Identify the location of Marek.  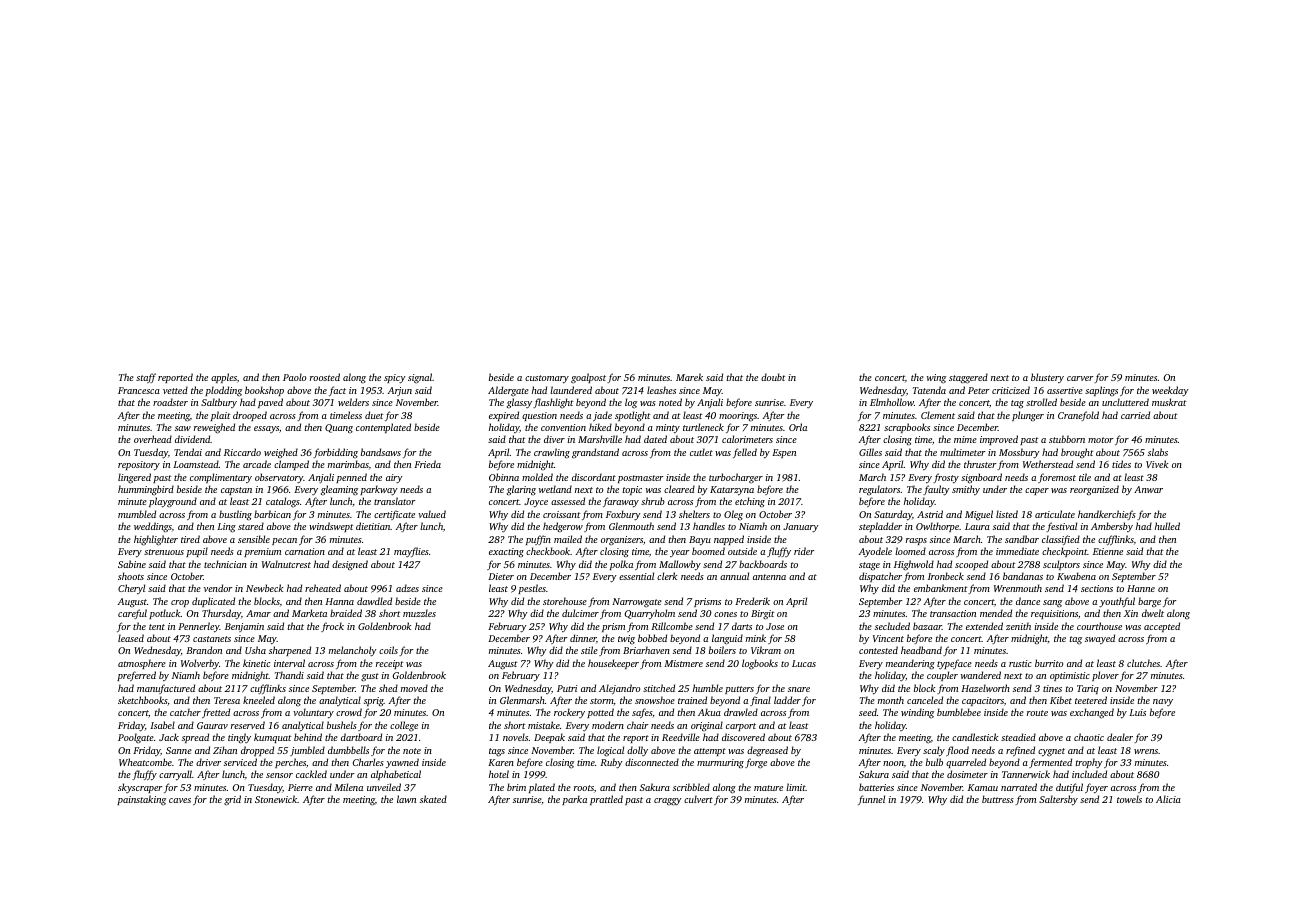
(689, 377).
